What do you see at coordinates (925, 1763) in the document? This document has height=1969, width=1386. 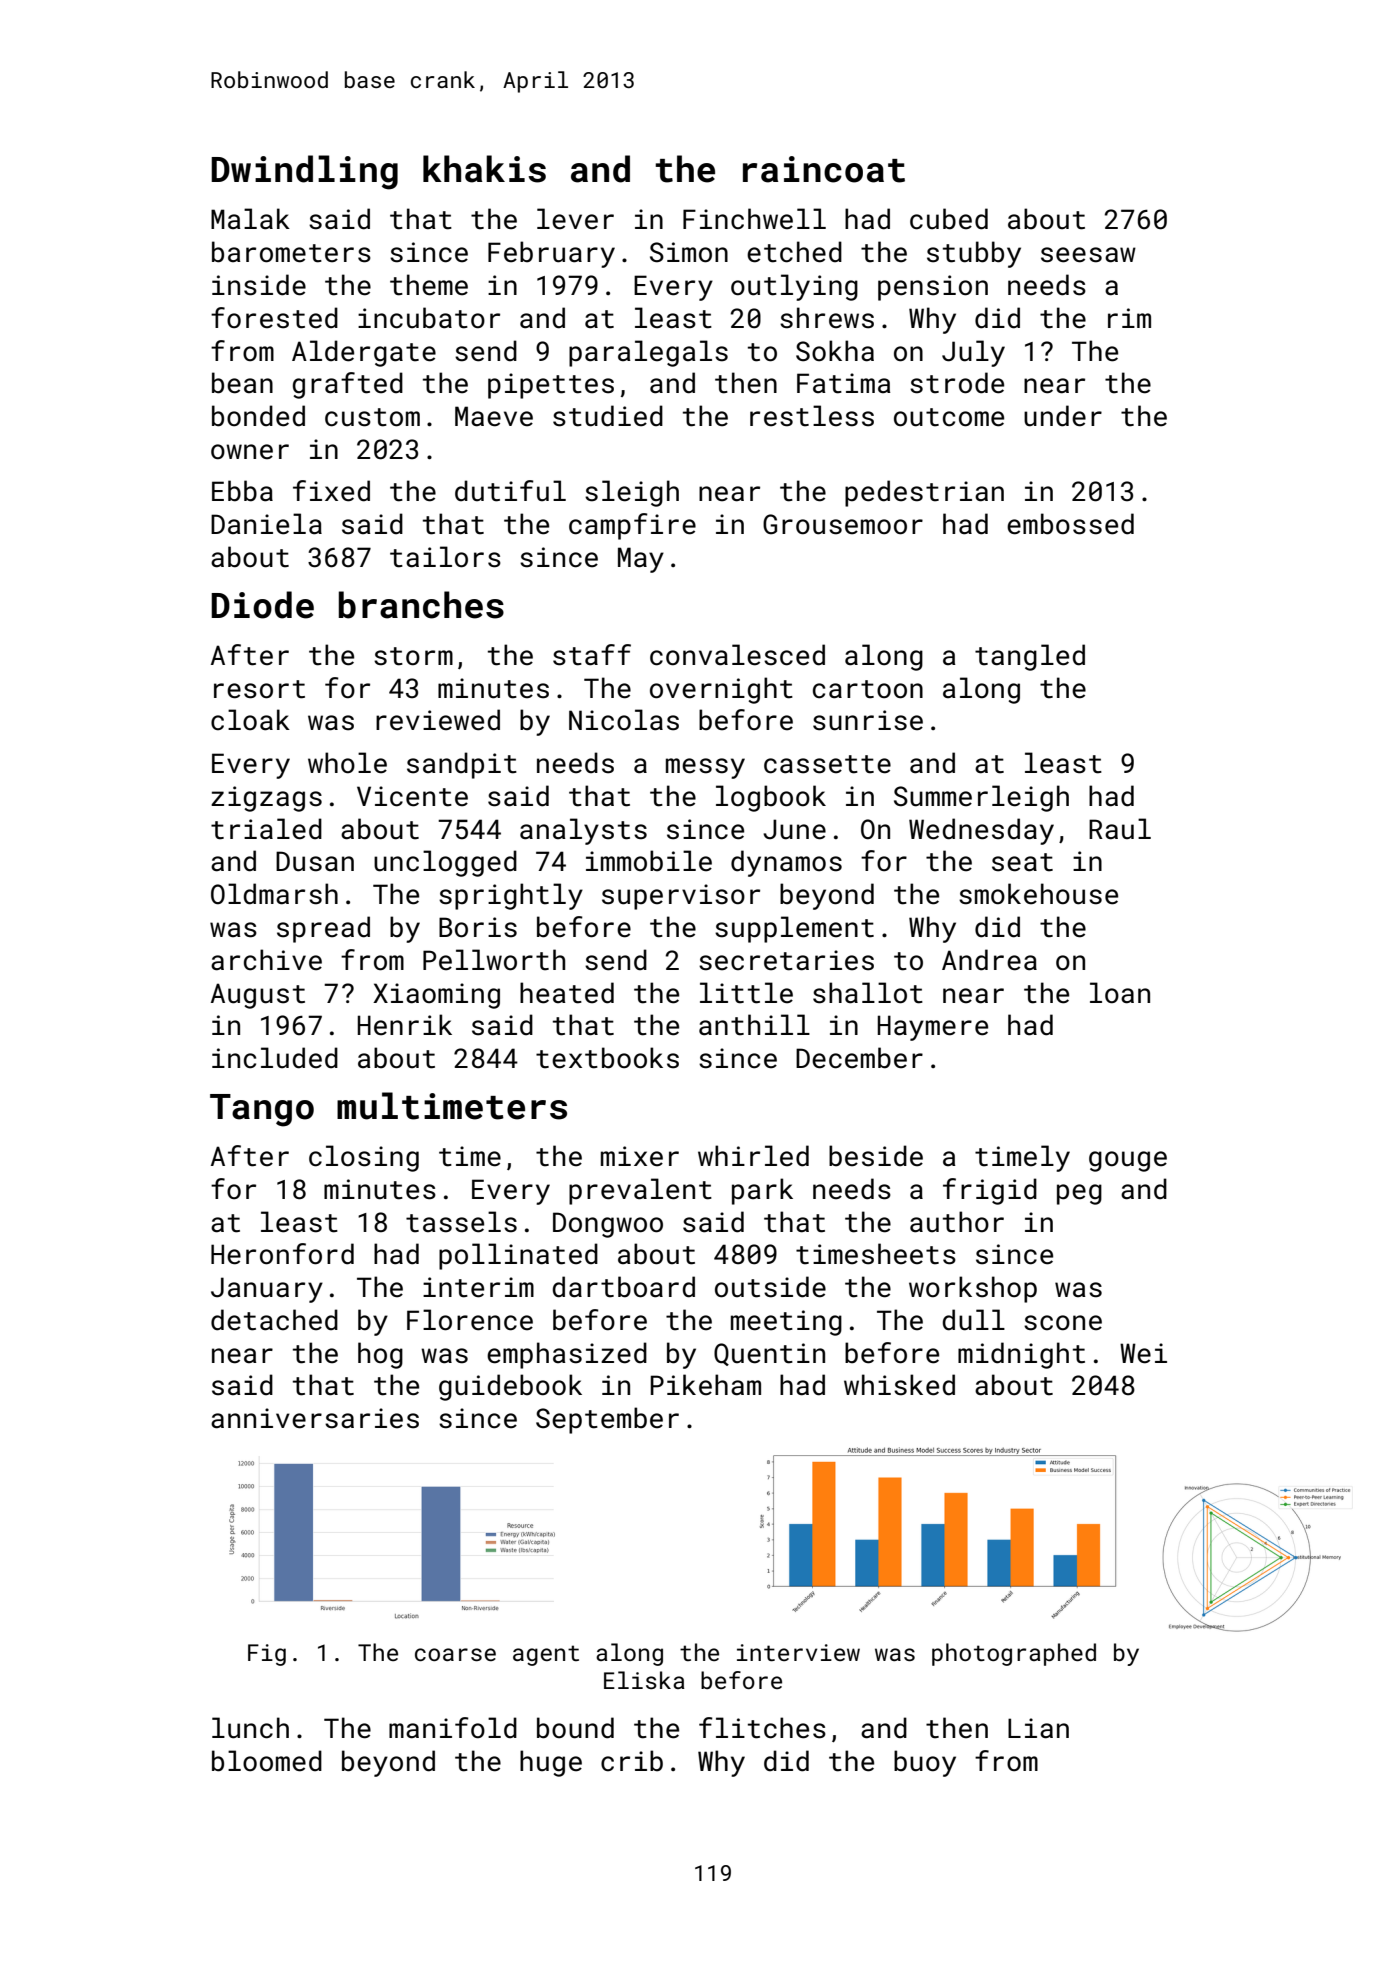 I see `buoy` at bounding box center [925, 1763].
